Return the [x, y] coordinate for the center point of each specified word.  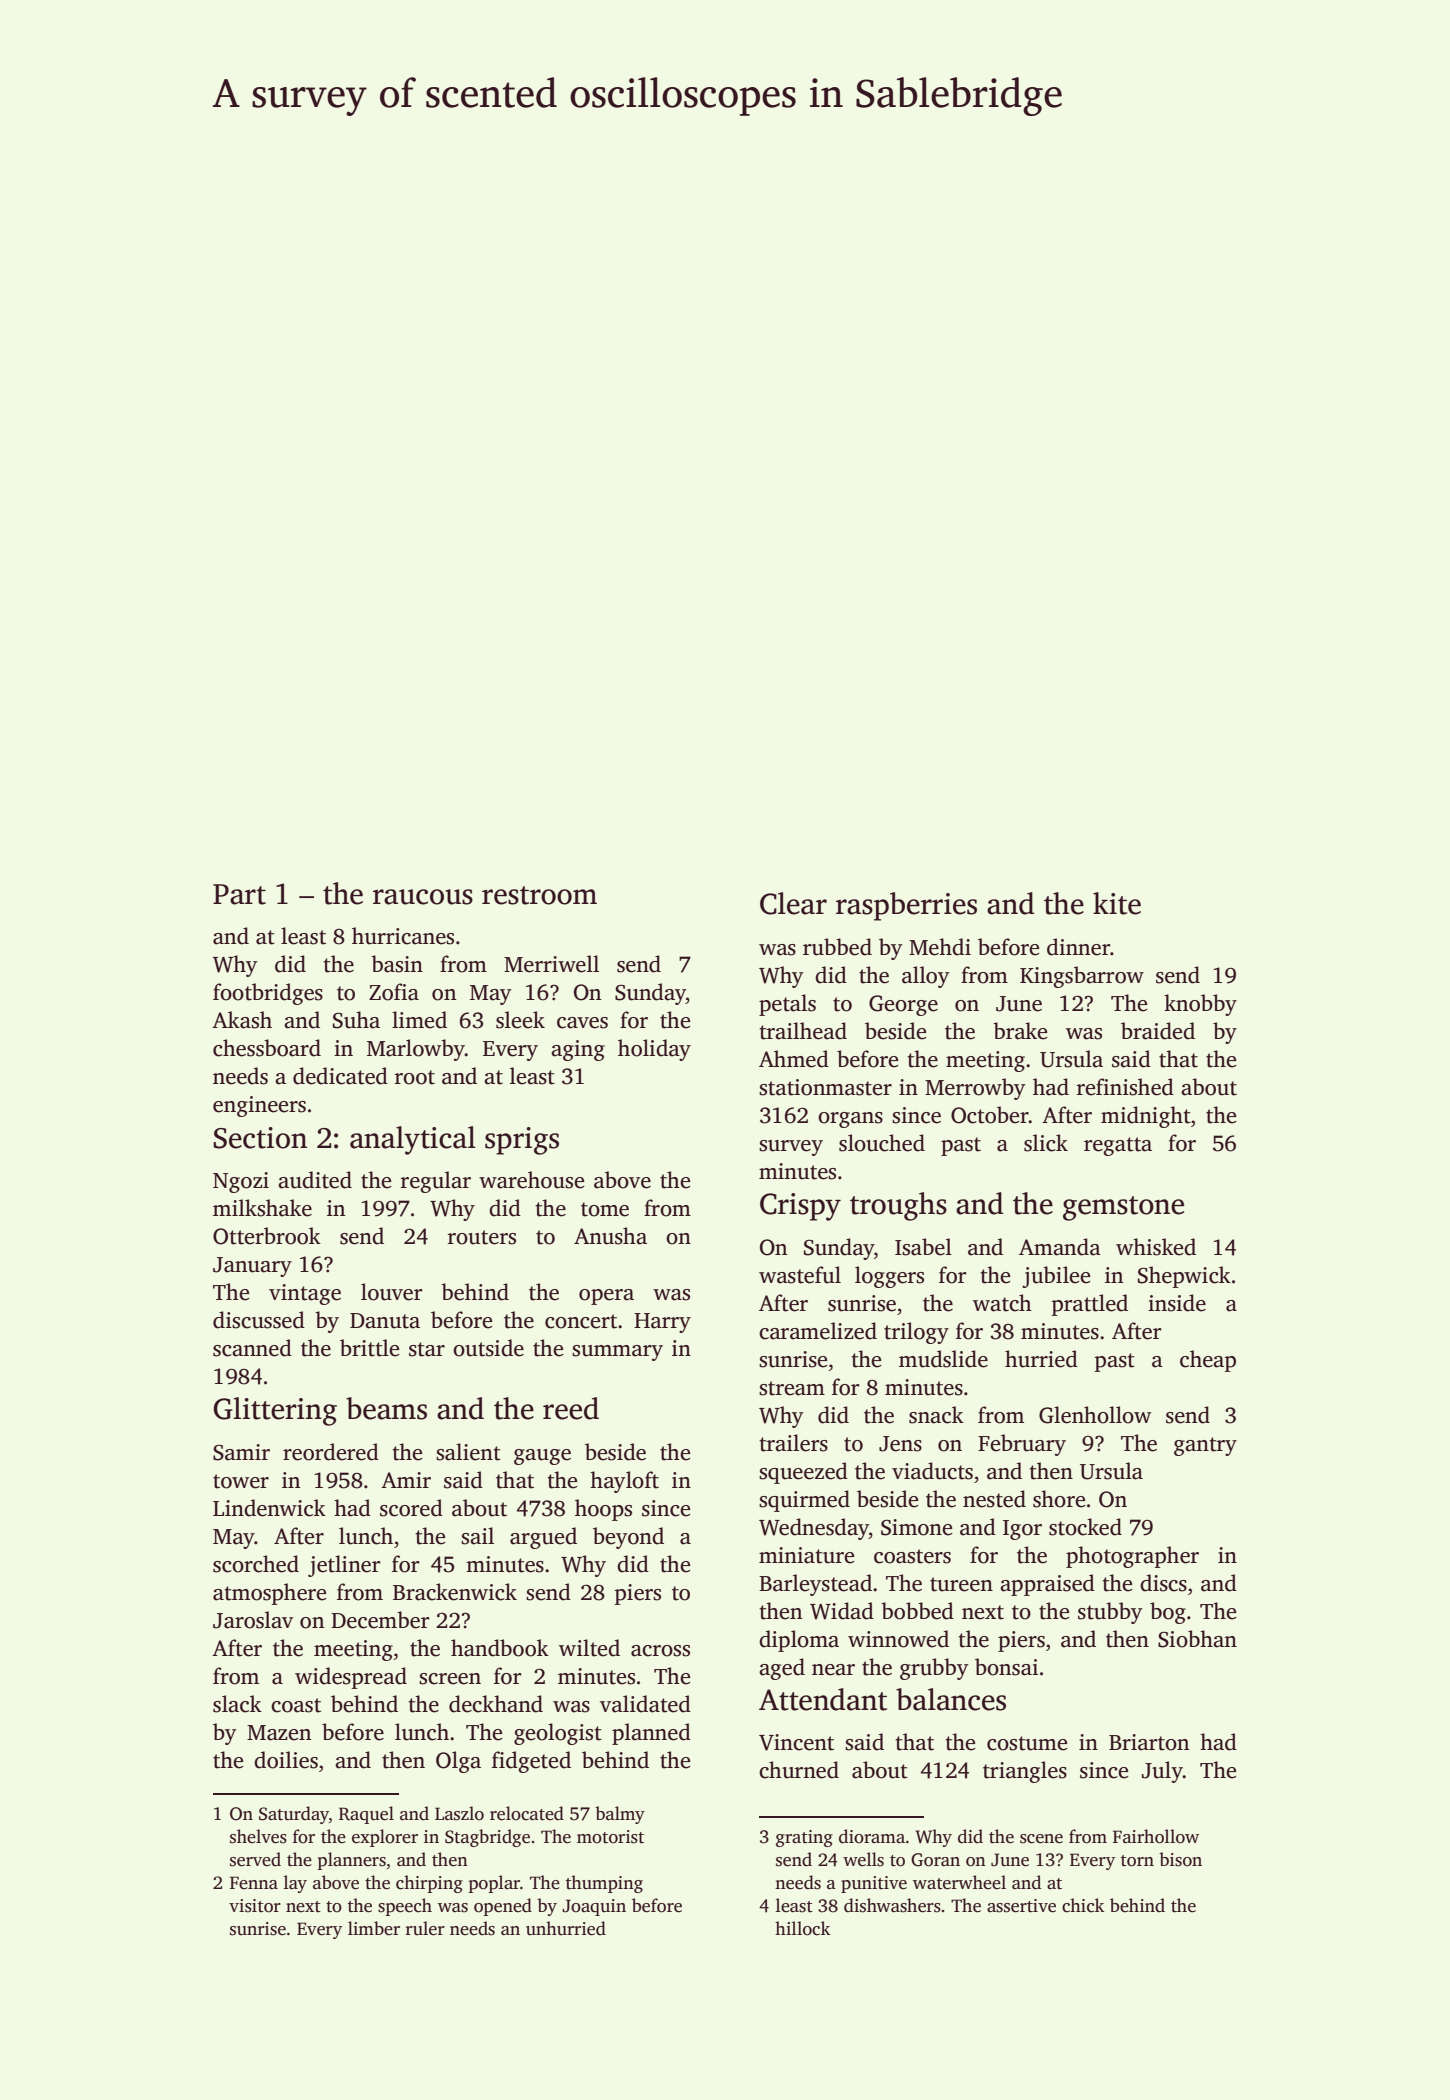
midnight [1146, 1117]
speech [405, 1907]
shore [1059, 1499]
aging [578, 1050]
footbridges [268, 994]
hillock [802, 1928]
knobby [1200, 1005]
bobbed [917, 1611]
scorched [256, 1564]
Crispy [800, 1207]
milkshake [262, 1208]
